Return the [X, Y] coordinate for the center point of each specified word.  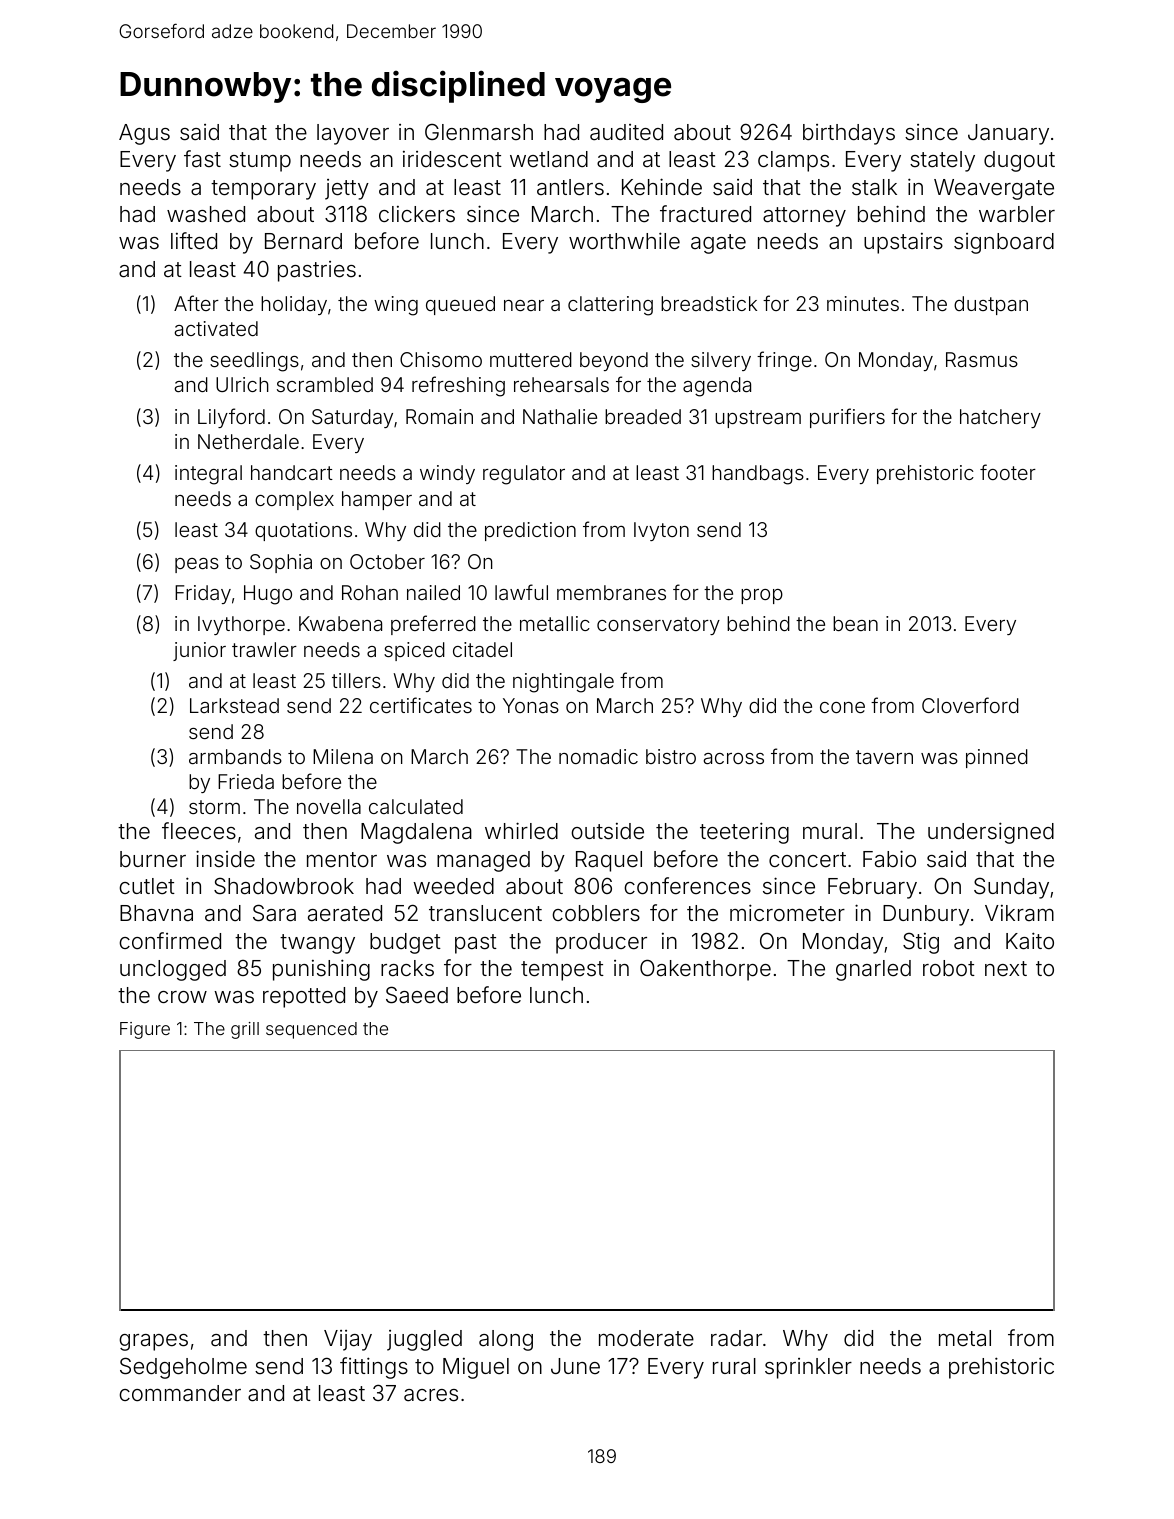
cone [842, 707]
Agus [144, 134]
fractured [705, 214]
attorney [804, 217]
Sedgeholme [183, 1368]
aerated [345, 913]
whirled [521, 830]
